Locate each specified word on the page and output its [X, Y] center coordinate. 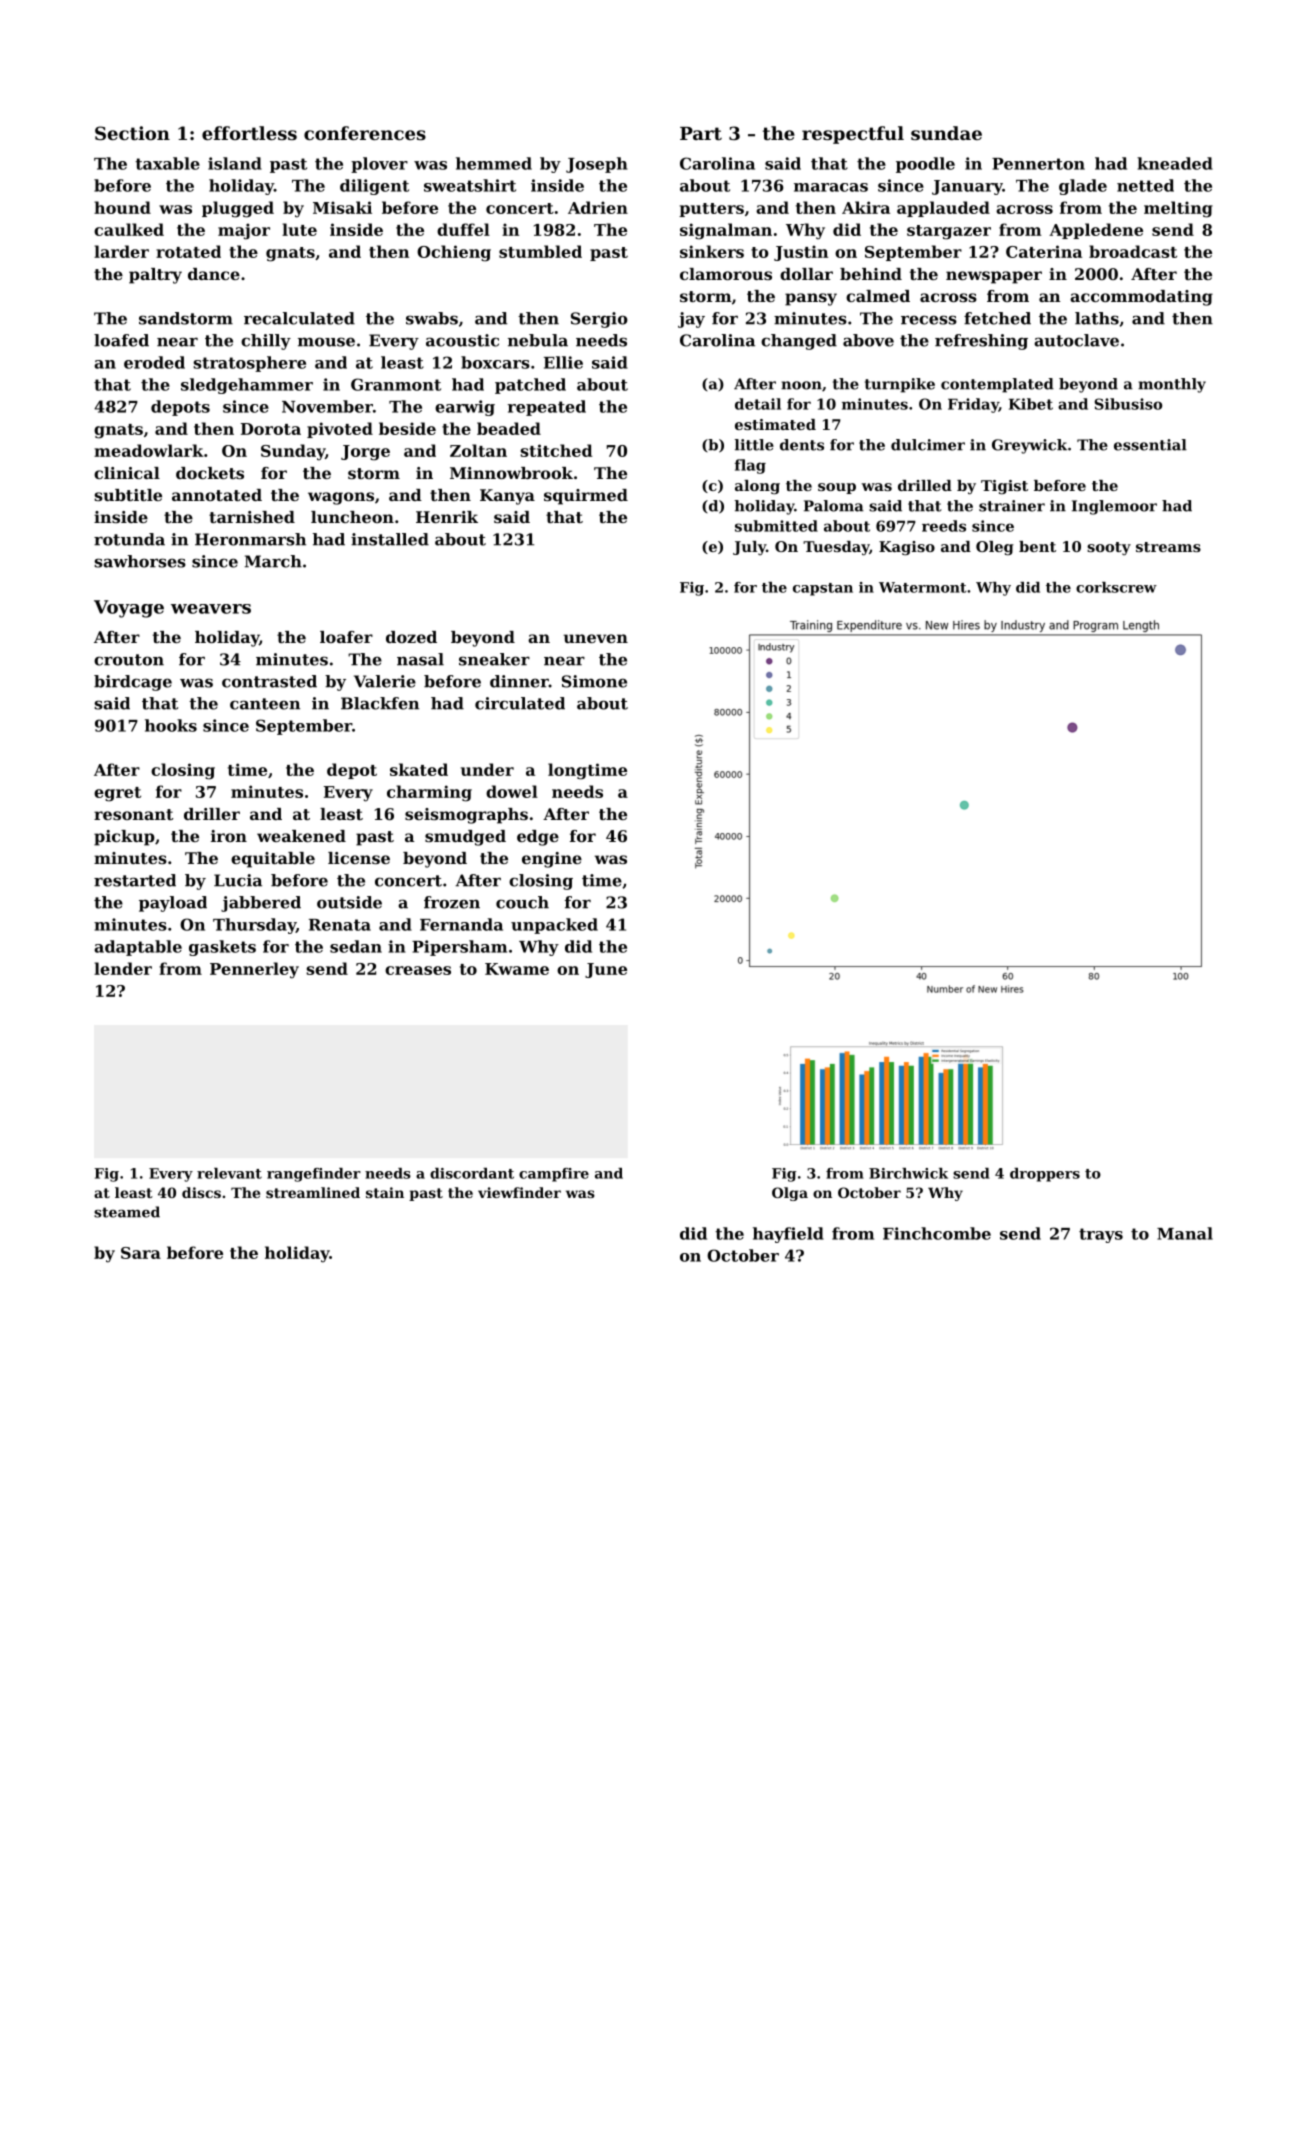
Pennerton [1038, 164]
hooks [171, 725]
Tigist [1004, 487]
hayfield [788, 1235]
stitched [556, 450]
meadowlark [149, 450]
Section [132, 133]
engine [552, 860]
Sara [141, 1253]
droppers [1045, 1175]
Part [701, 133]
